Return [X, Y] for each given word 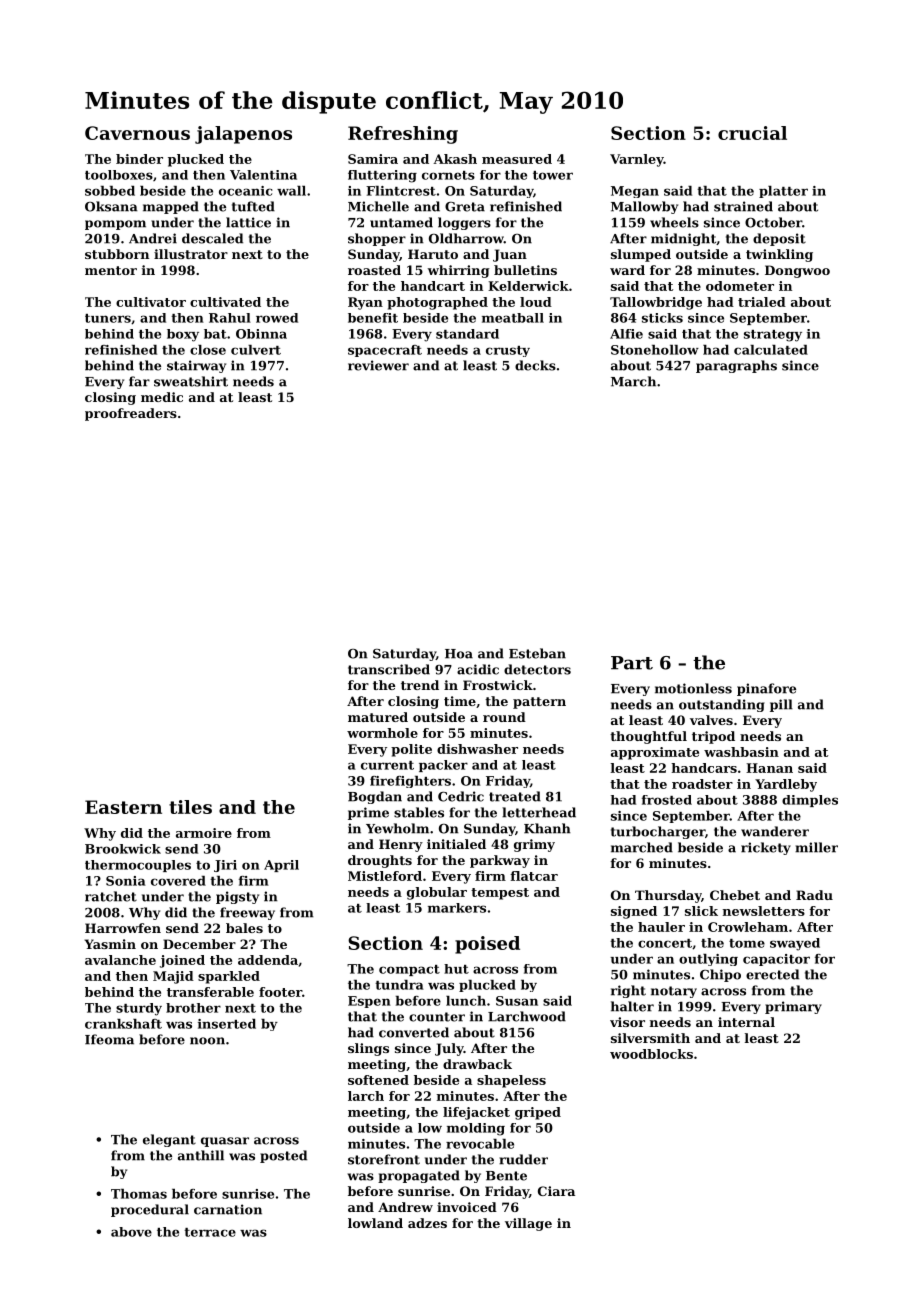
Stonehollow [655, 350]
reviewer [378, 365]
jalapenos [243, 135]
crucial [752, 133]
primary [793, 1007]
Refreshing [403, 135]
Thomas [139, 1194]
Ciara [556, 1191]
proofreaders [131, 414]
